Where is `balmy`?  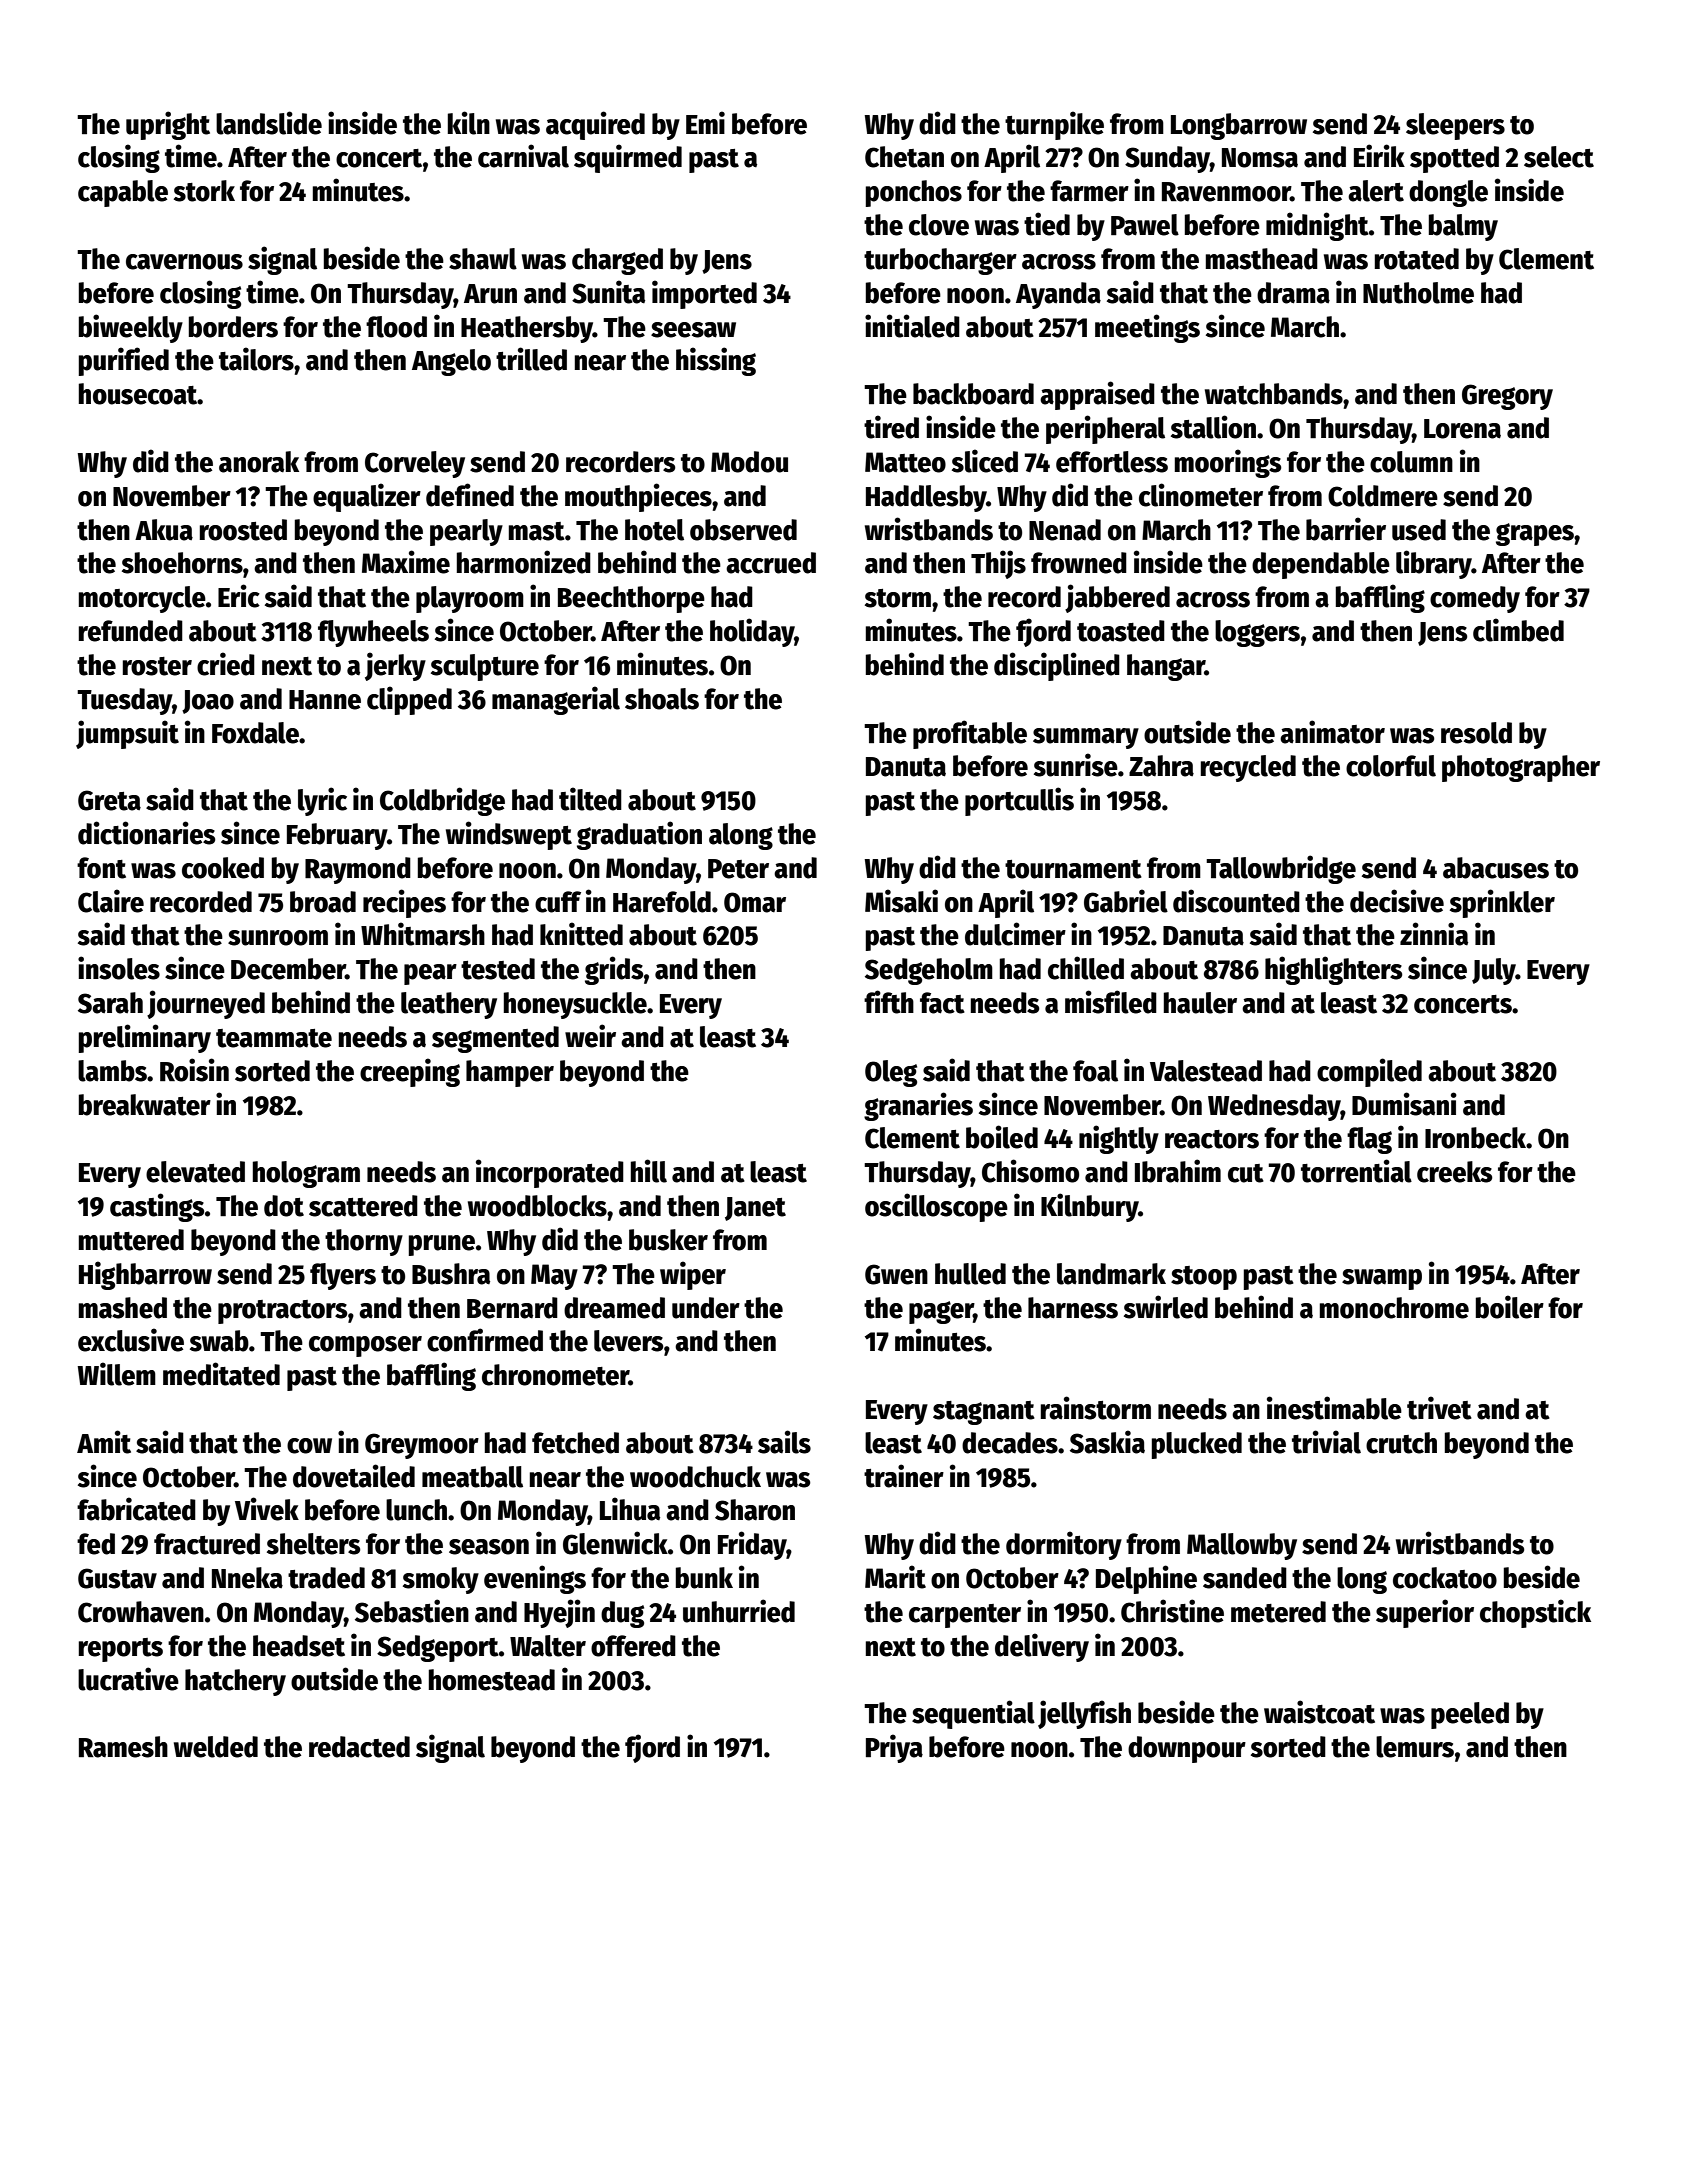 balmy is located at coordinates (1463, 227).
